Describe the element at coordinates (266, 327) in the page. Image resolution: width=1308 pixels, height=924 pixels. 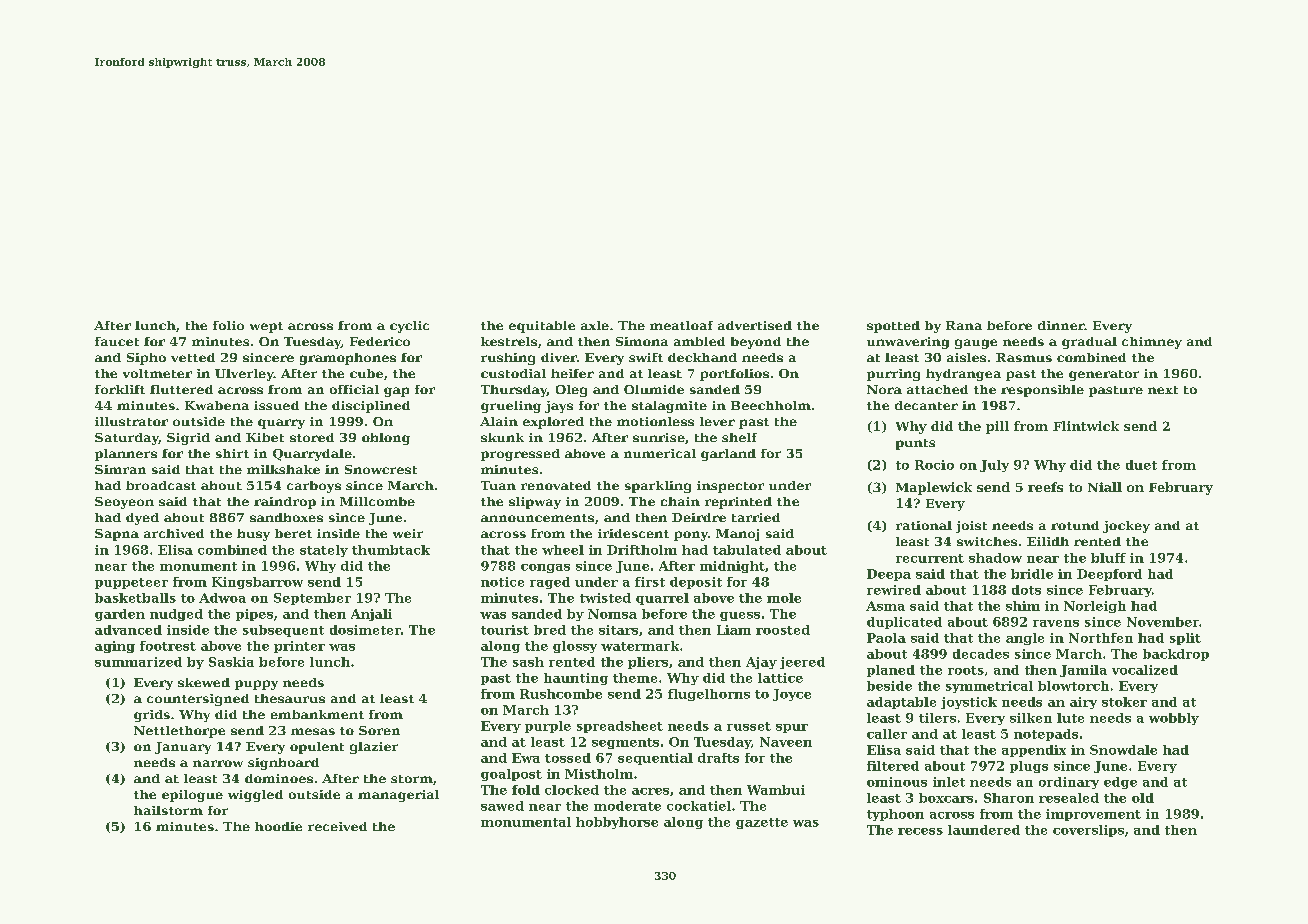
I see `wept` at that location.
